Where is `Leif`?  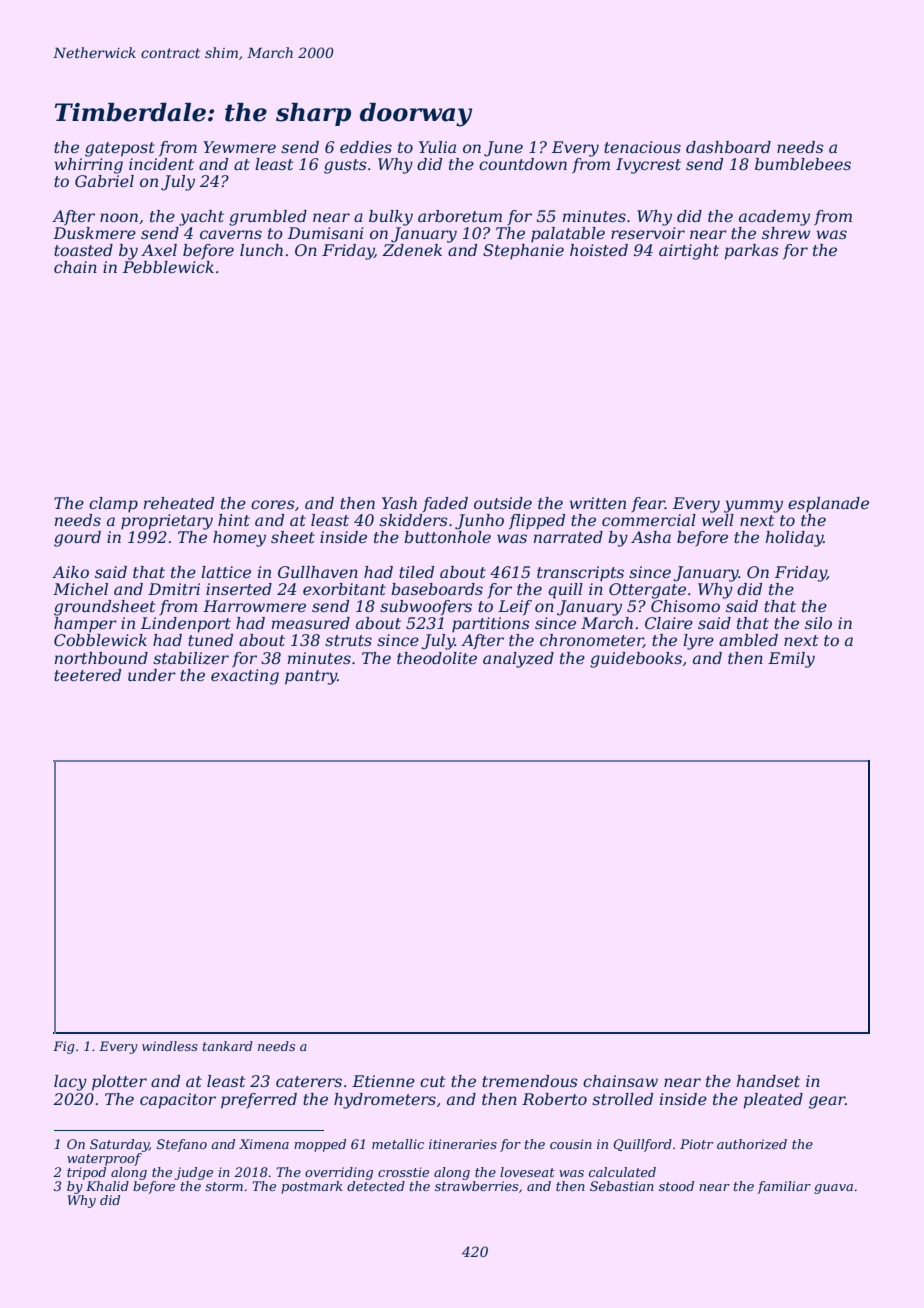 Leif is located at coordinates (515, 607).
